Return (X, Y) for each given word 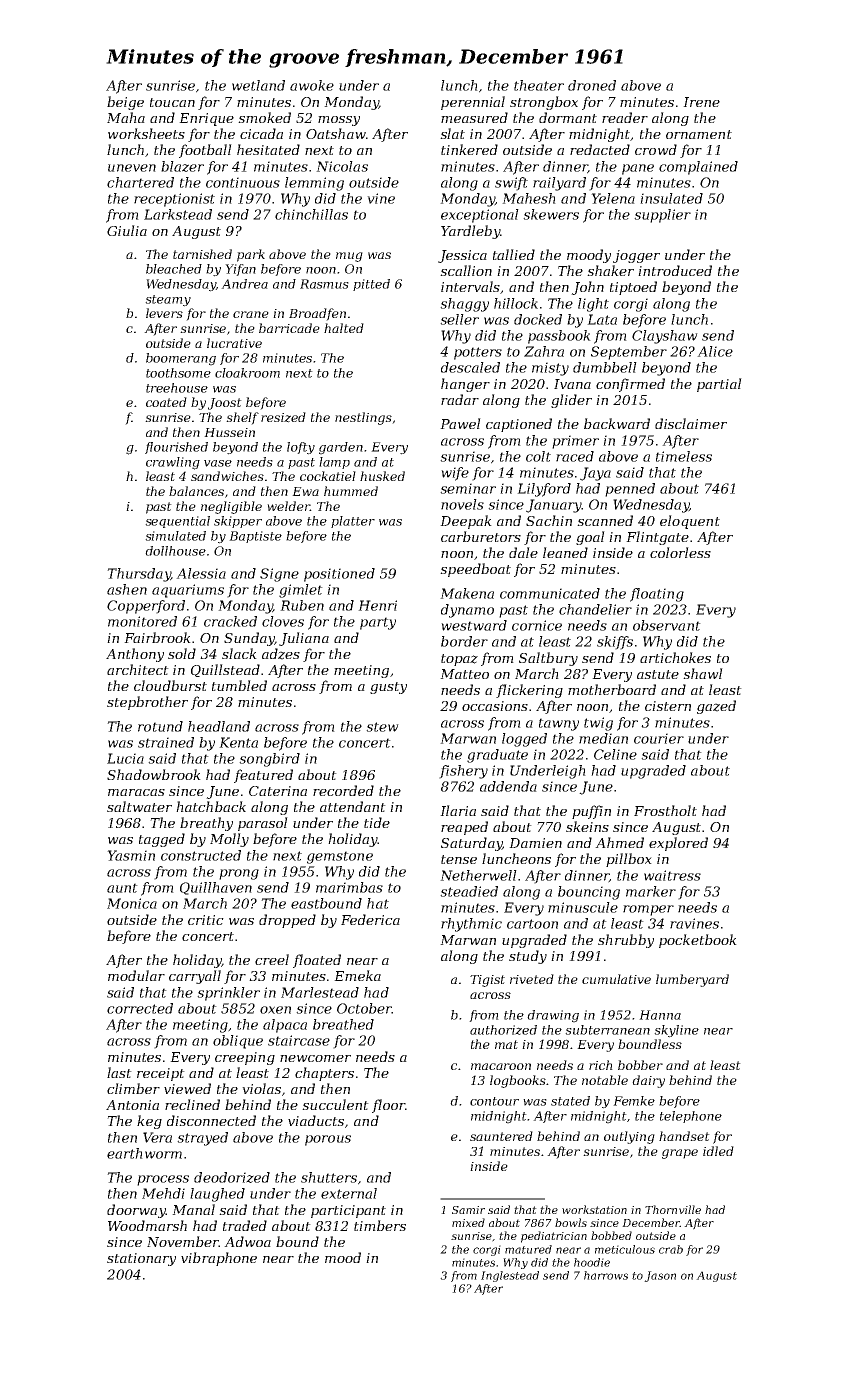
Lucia (125, 758)
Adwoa (247, 1241)
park (251, 255)
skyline (676, 1031)
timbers (380, 1225)
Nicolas (342, 166)
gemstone (340, 857)
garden (341, 448)
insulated (671, 198)
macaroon (501, 1066)
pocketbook (698, 941)
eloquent (690, 522)
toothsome (178, 373)
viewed (187, 1088)
